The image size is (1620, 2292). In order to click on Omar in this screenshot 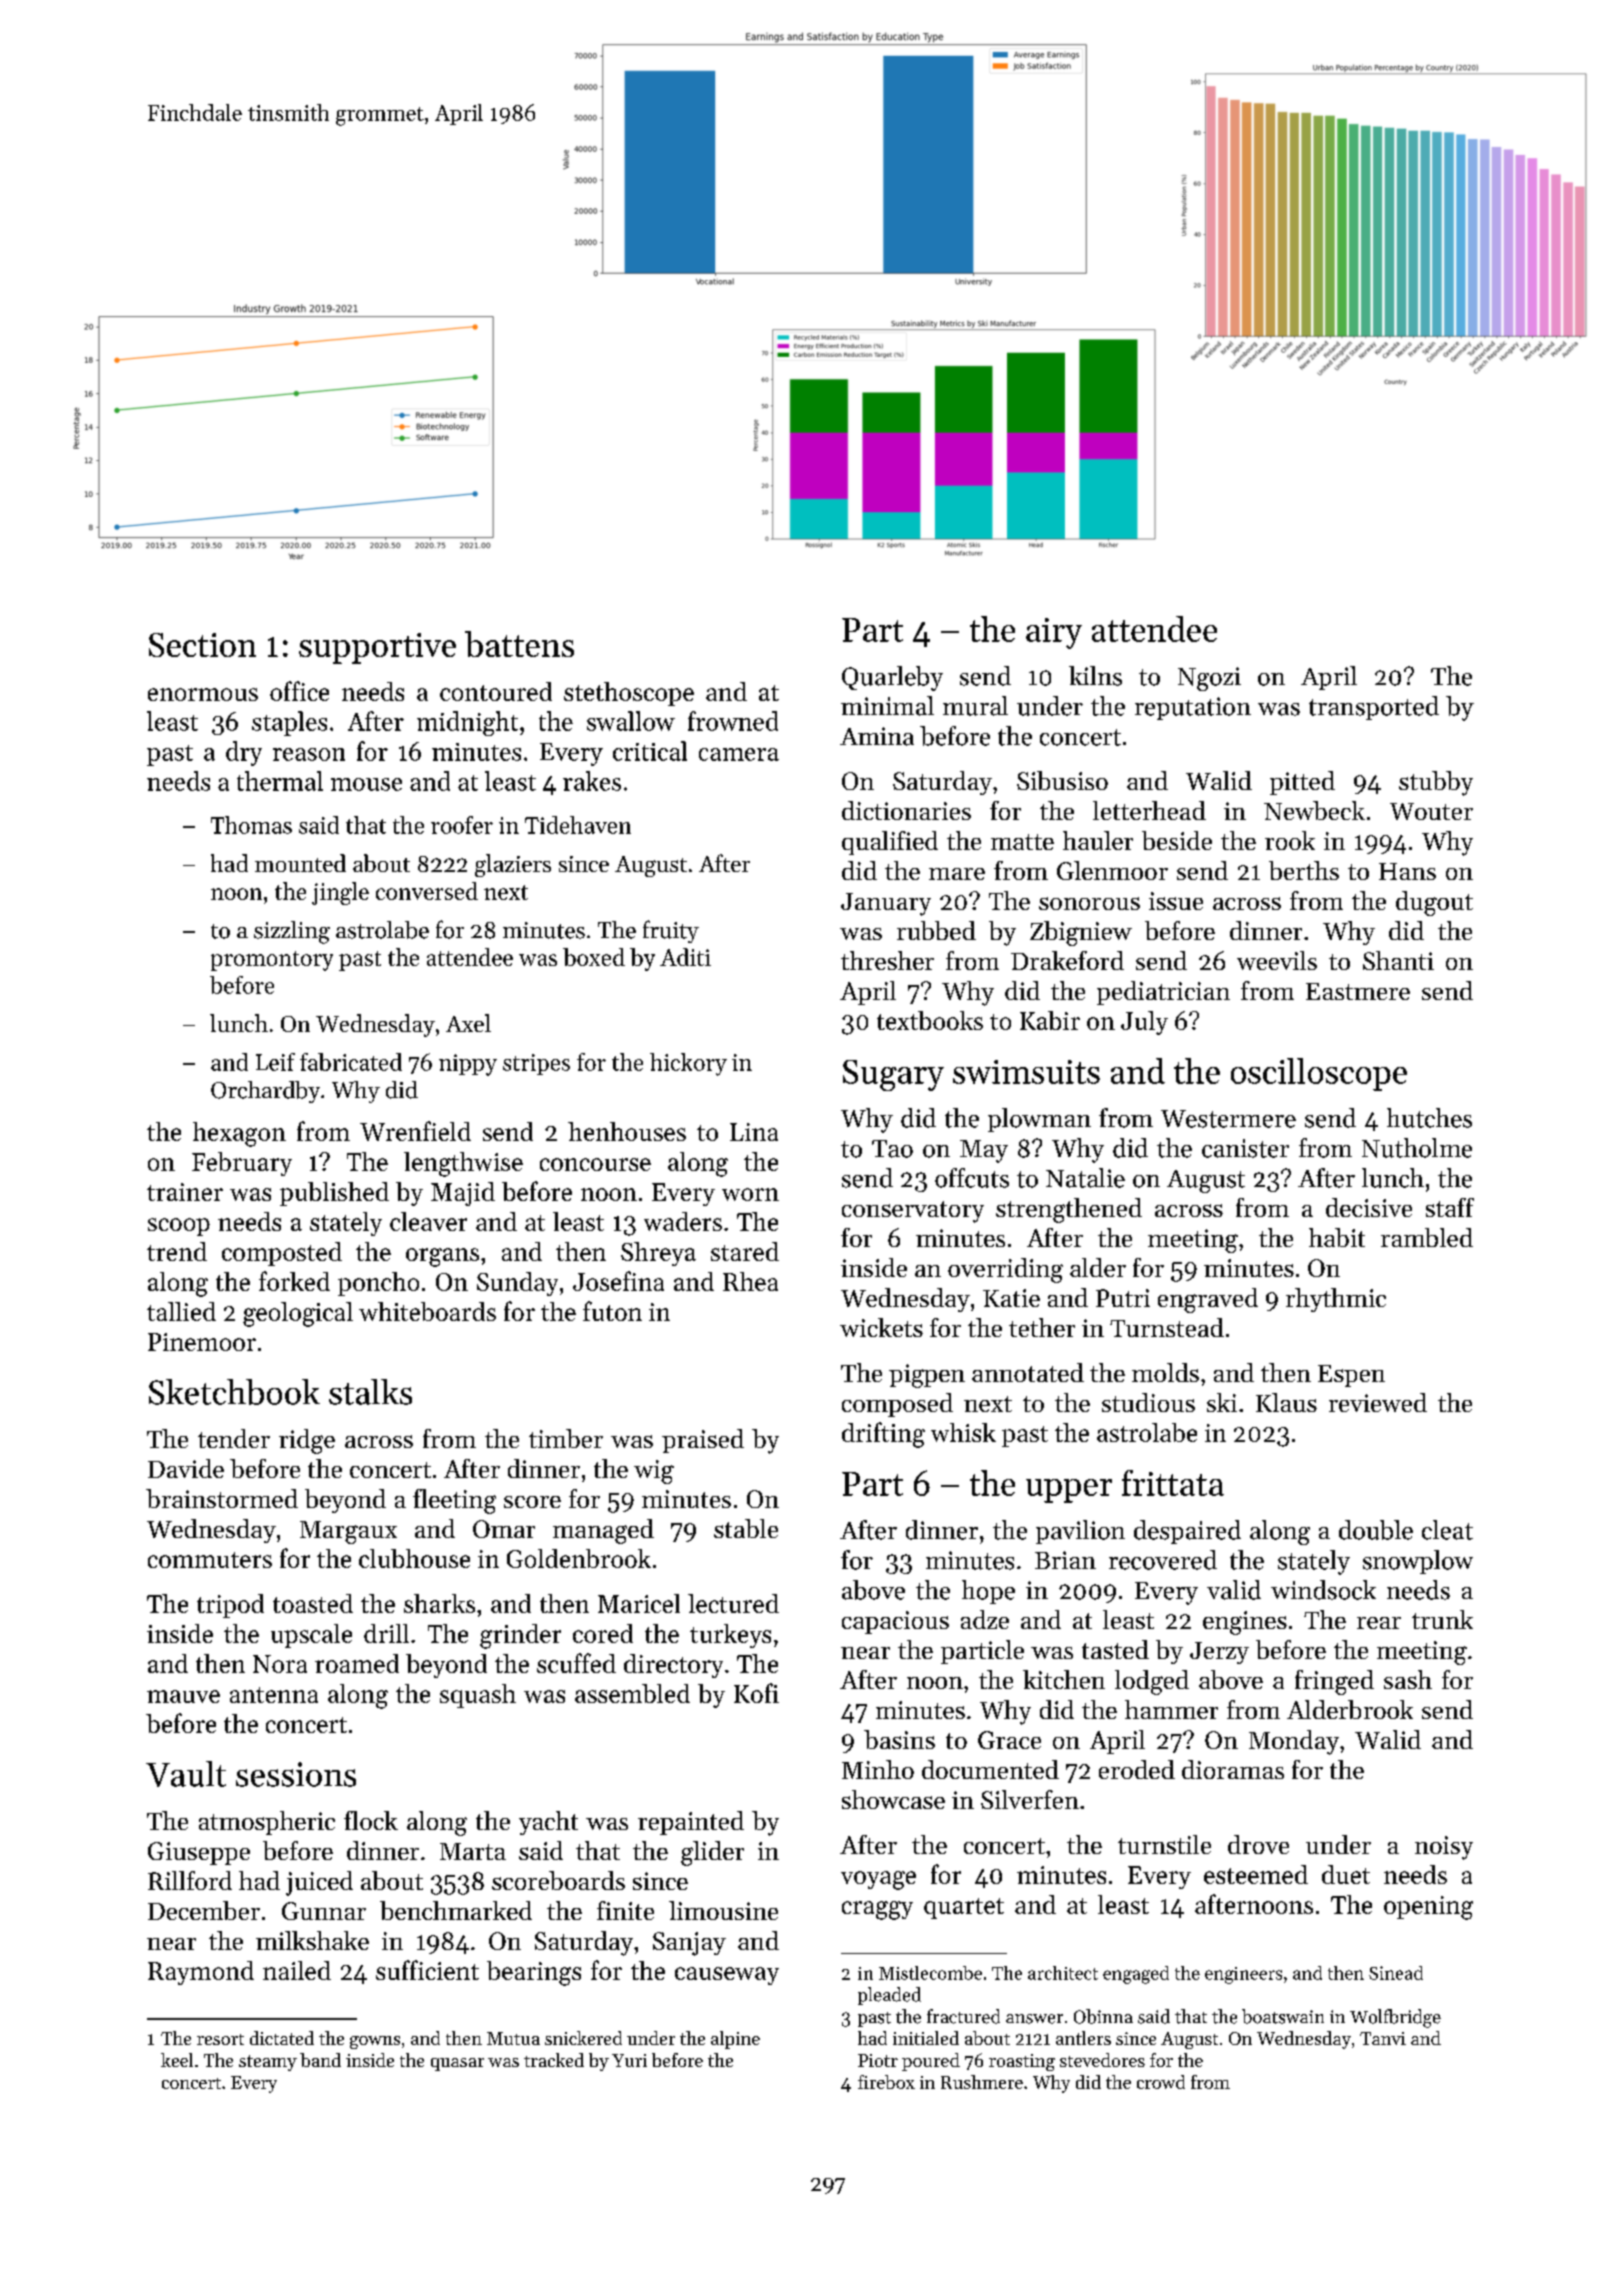, I will do `click(504, 1529)`.
